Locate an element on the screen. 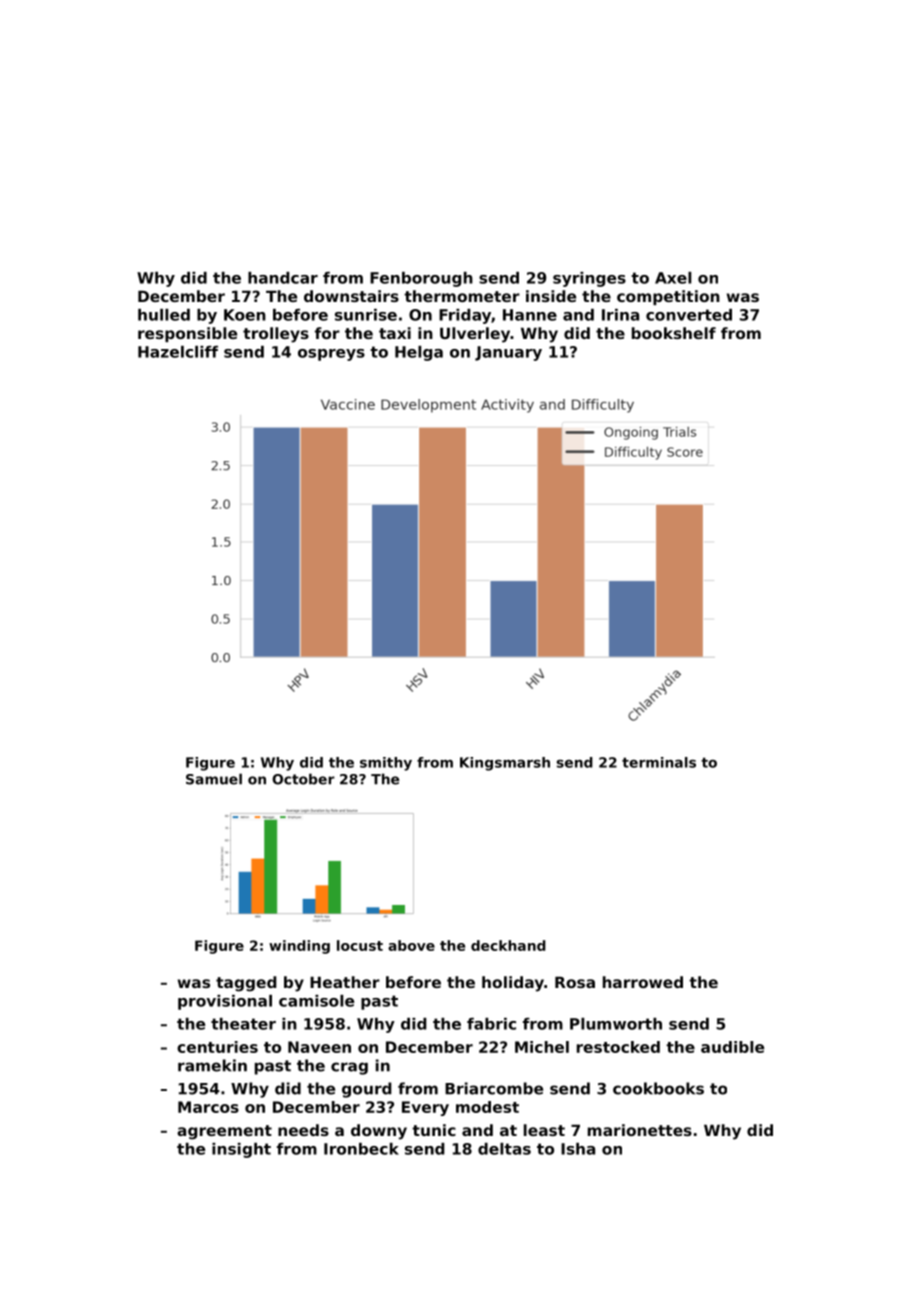 The width and height of the screenshot is (924, 1311). terminals is located at coordinates (659, 762).
